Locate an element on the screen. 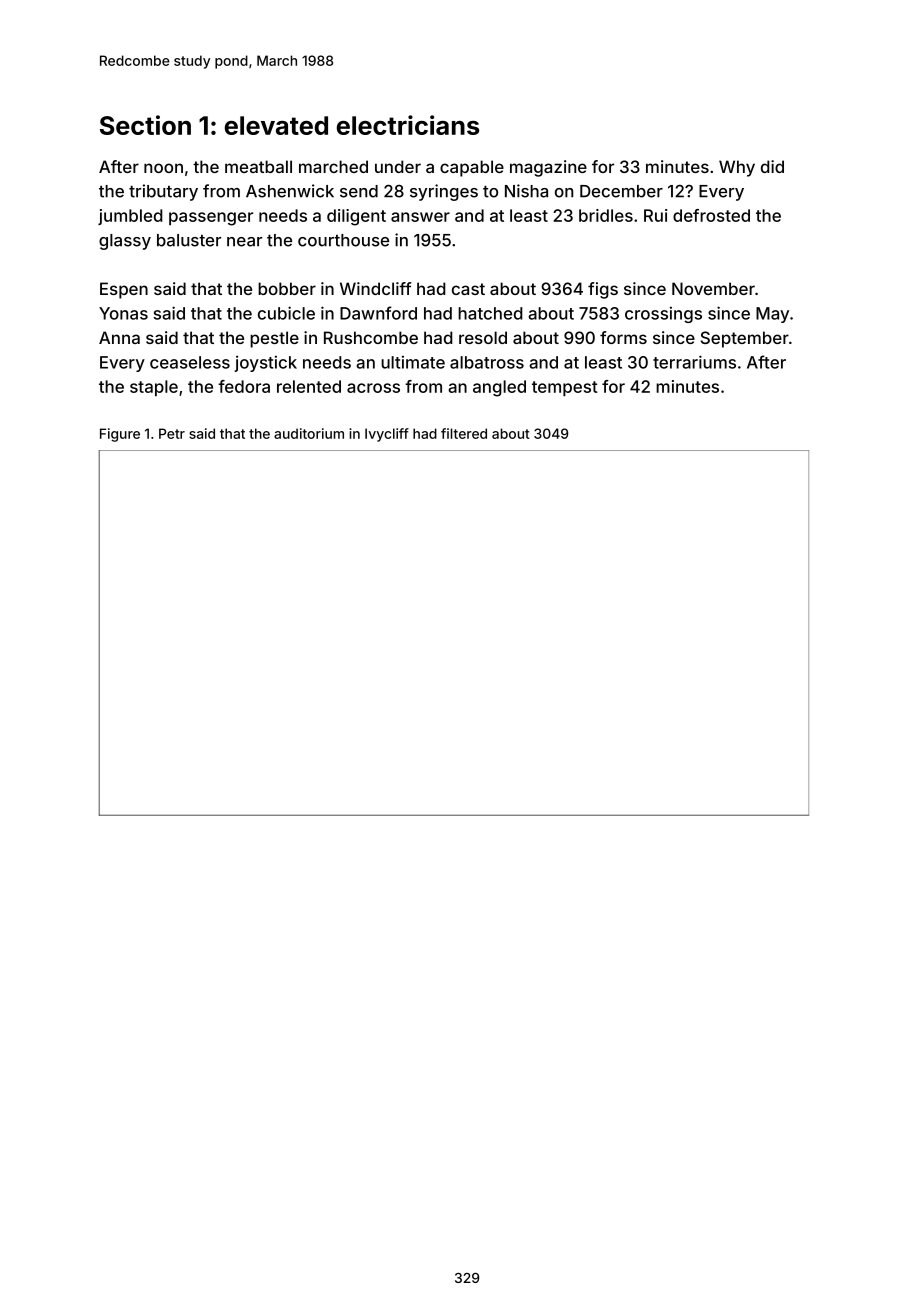 The image size is (908, 1316). crossings is located at coordinates (663, 315).
